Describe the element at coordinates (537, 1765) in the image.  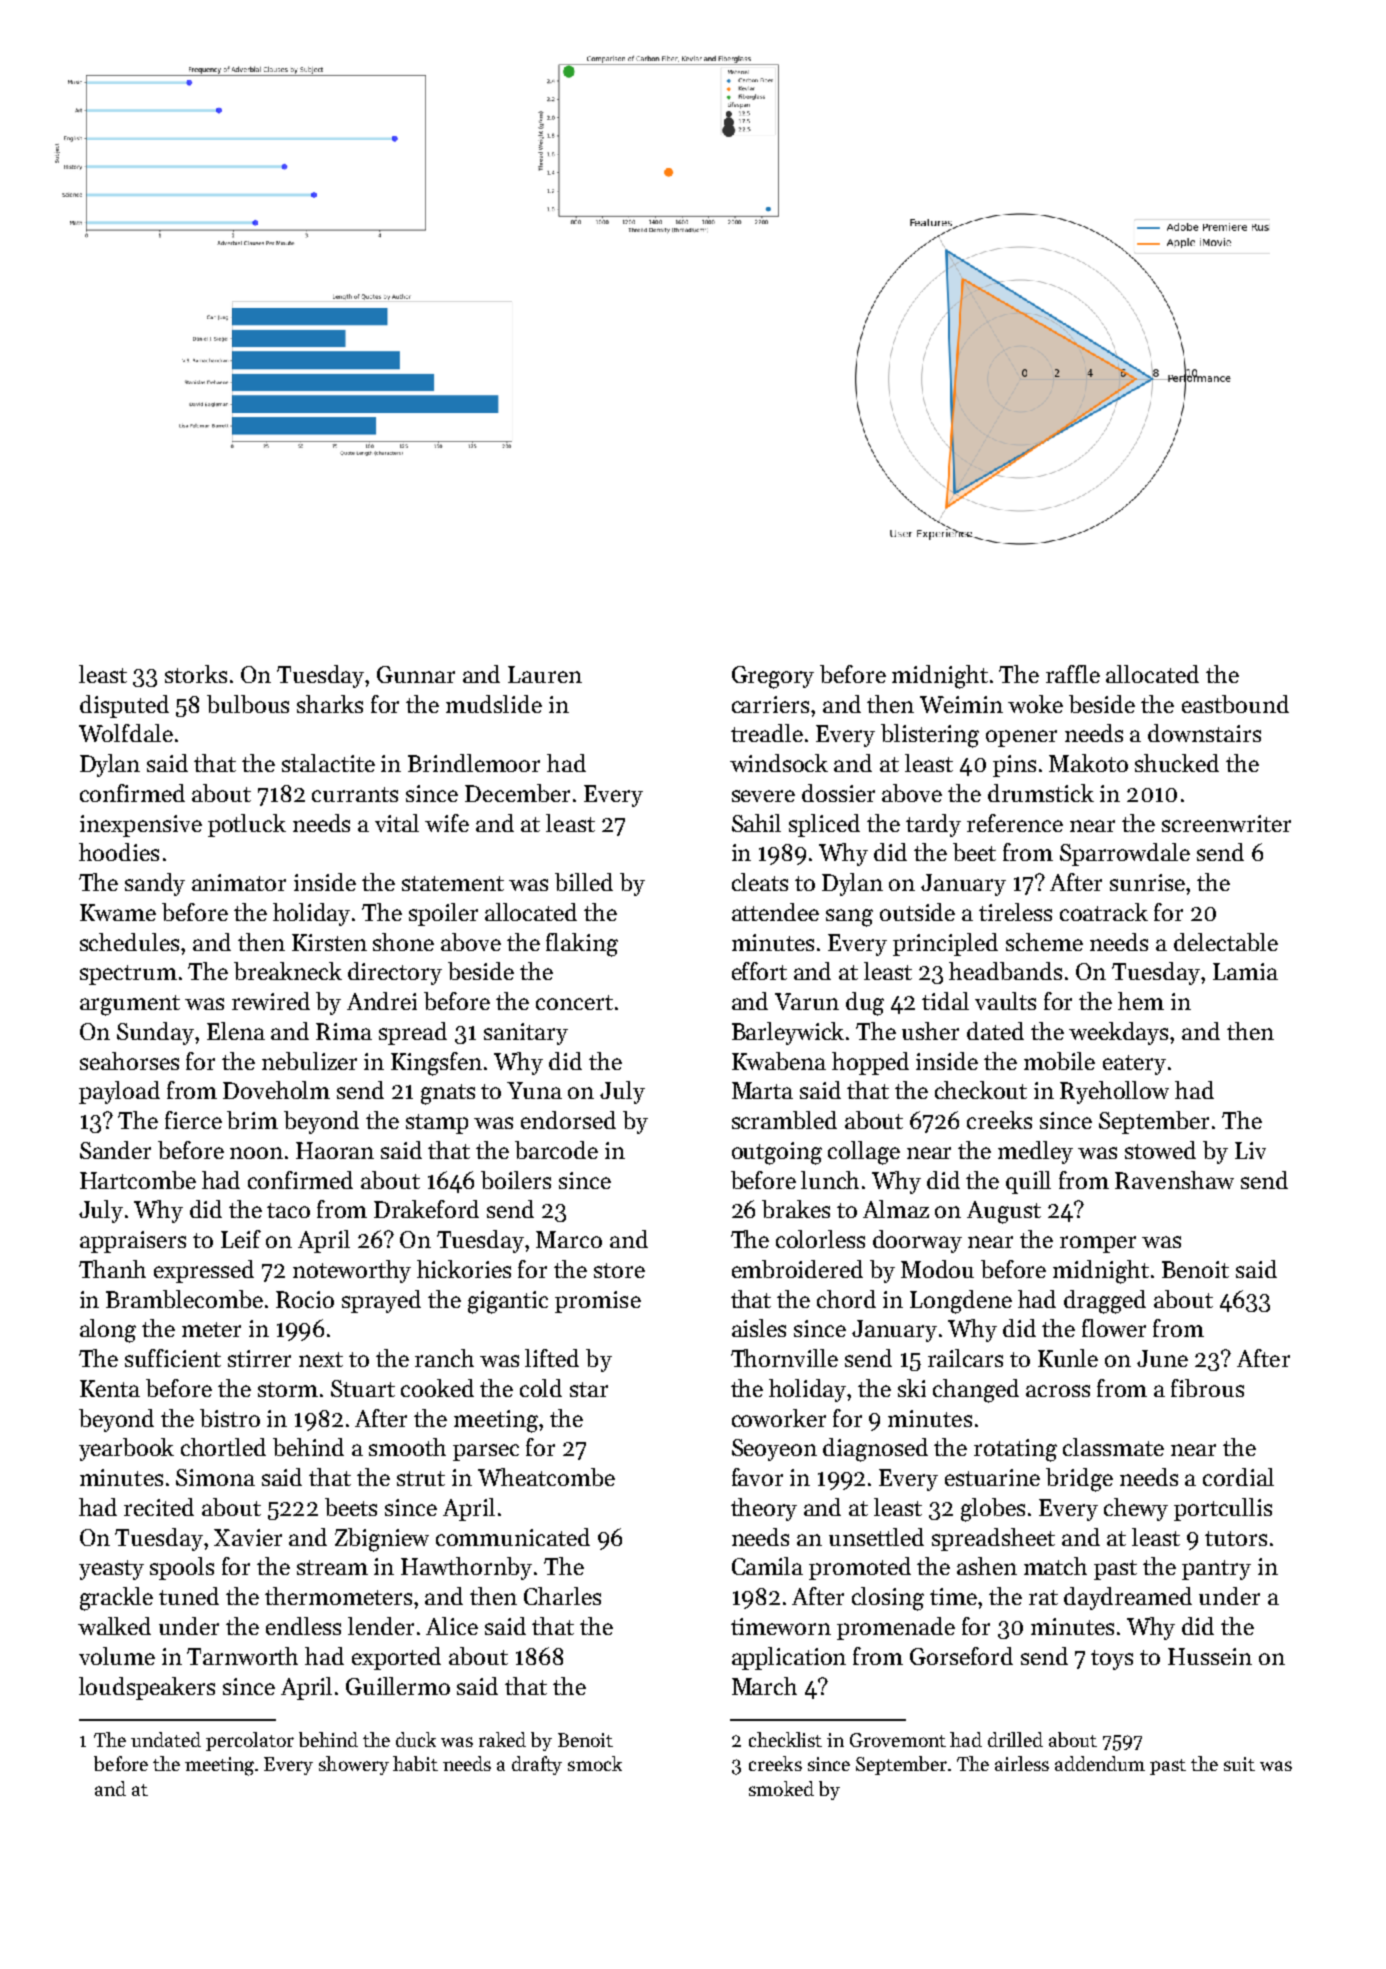
I see `drafty` at that location.
